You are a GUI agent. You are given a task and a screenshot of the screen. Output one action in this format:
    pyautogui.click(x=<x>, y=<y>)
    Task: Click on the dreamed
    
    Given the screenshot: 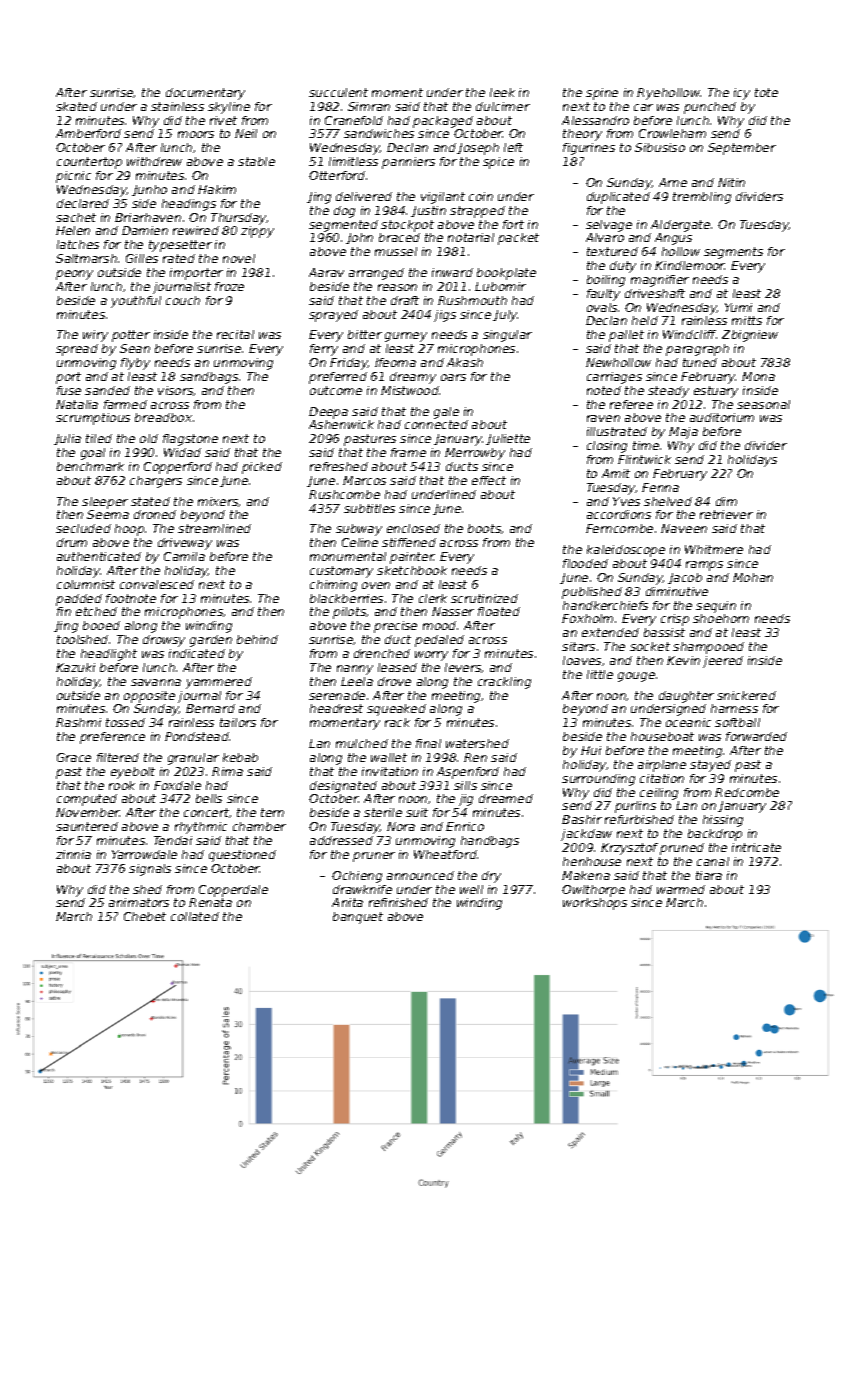 What is the action you would take?
    pyautogui.click(x=506, y=798)
